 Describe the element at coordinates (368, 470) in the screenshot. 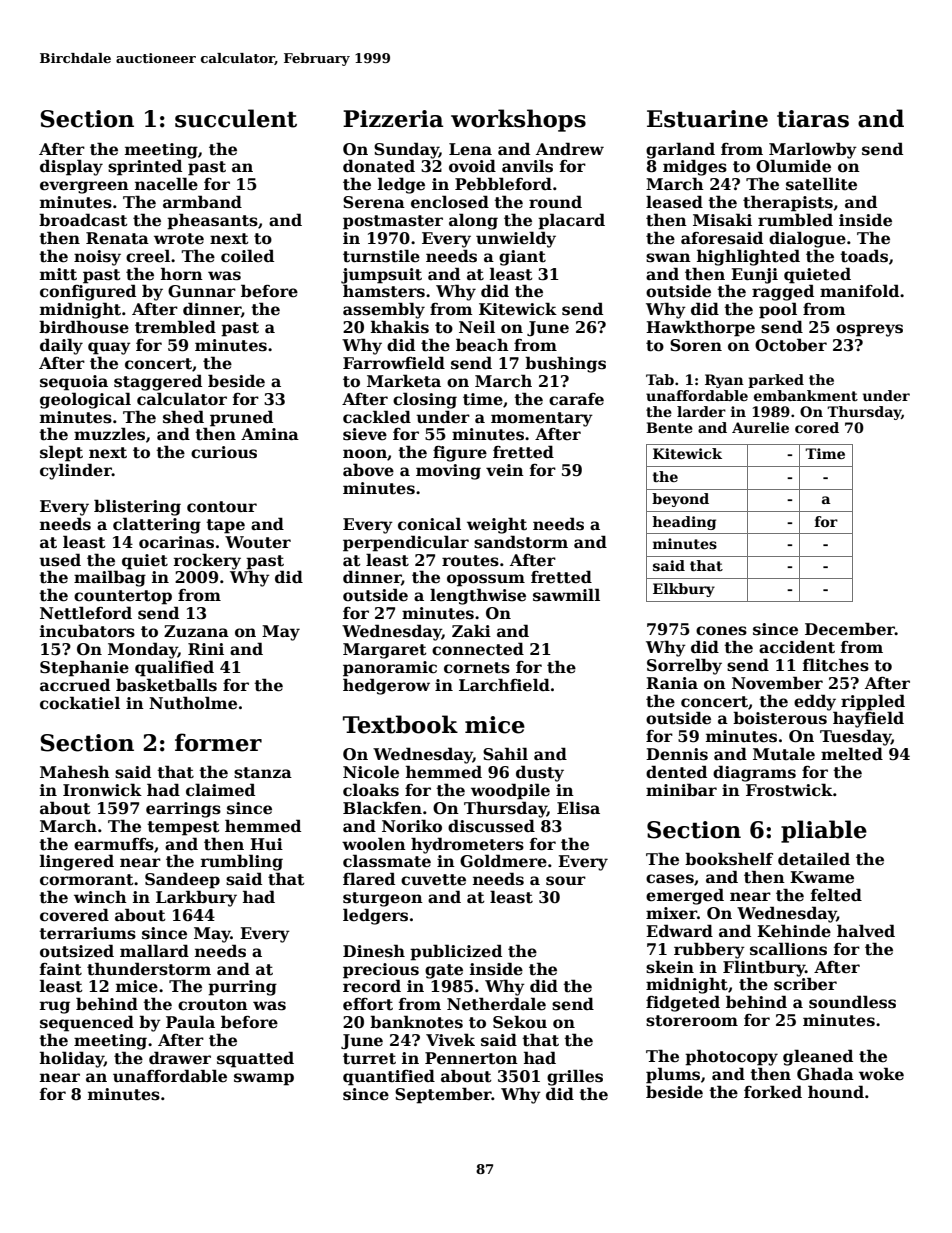

I see `above` at that location.
